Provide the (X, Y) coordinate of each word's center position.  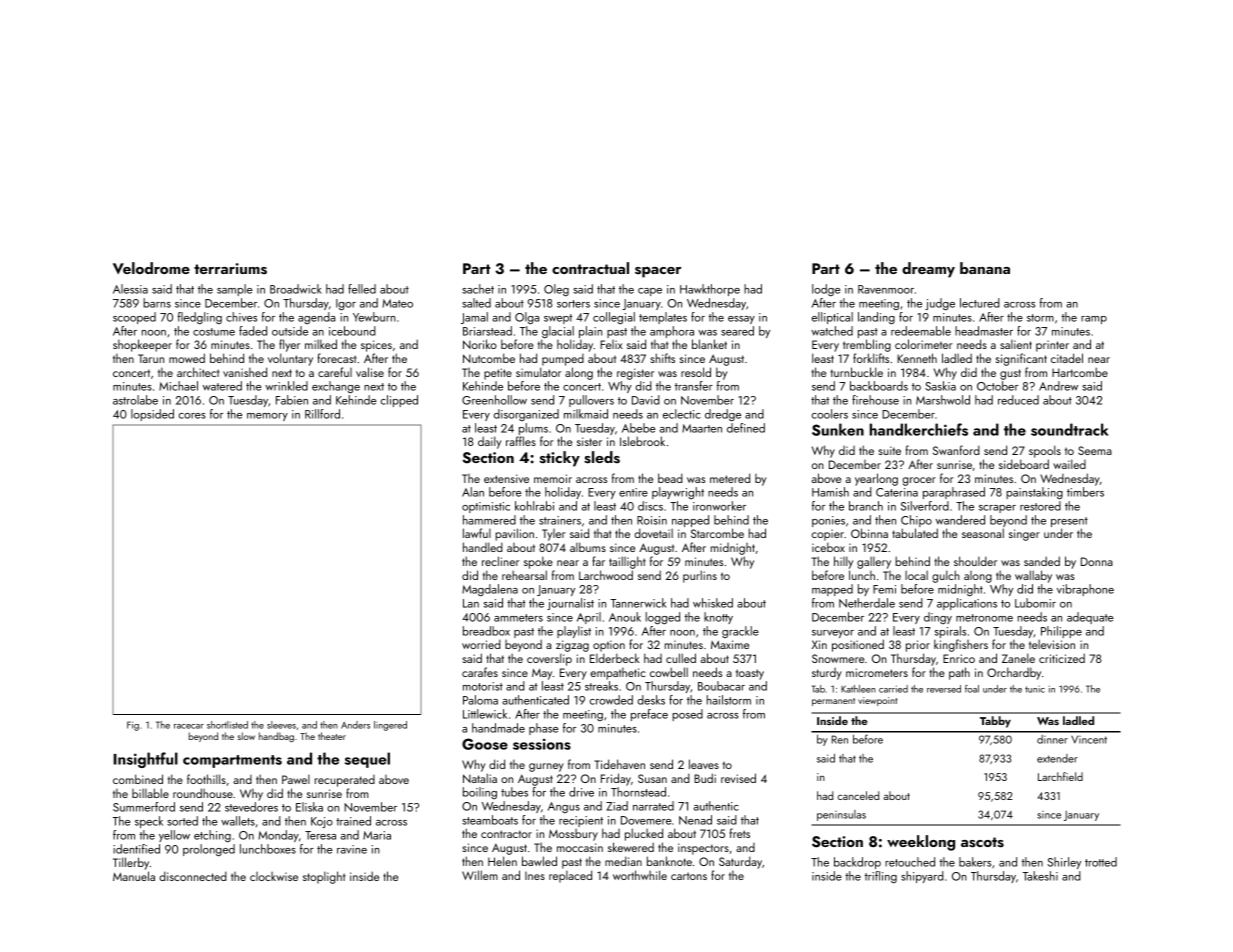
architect (198, 372)
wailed (1069, 464)
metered (730, 478)
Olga (527, 318)
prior (918, 646)
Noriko (480, 344)
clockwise (274, 876)
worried (481, 644)
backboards (879, 386)
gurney (546, 767)
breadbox (486, 631)
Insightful (145, 760)
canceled (858, 795)
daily (489, 442)
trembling (867, 345)
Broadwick (296, 289)
